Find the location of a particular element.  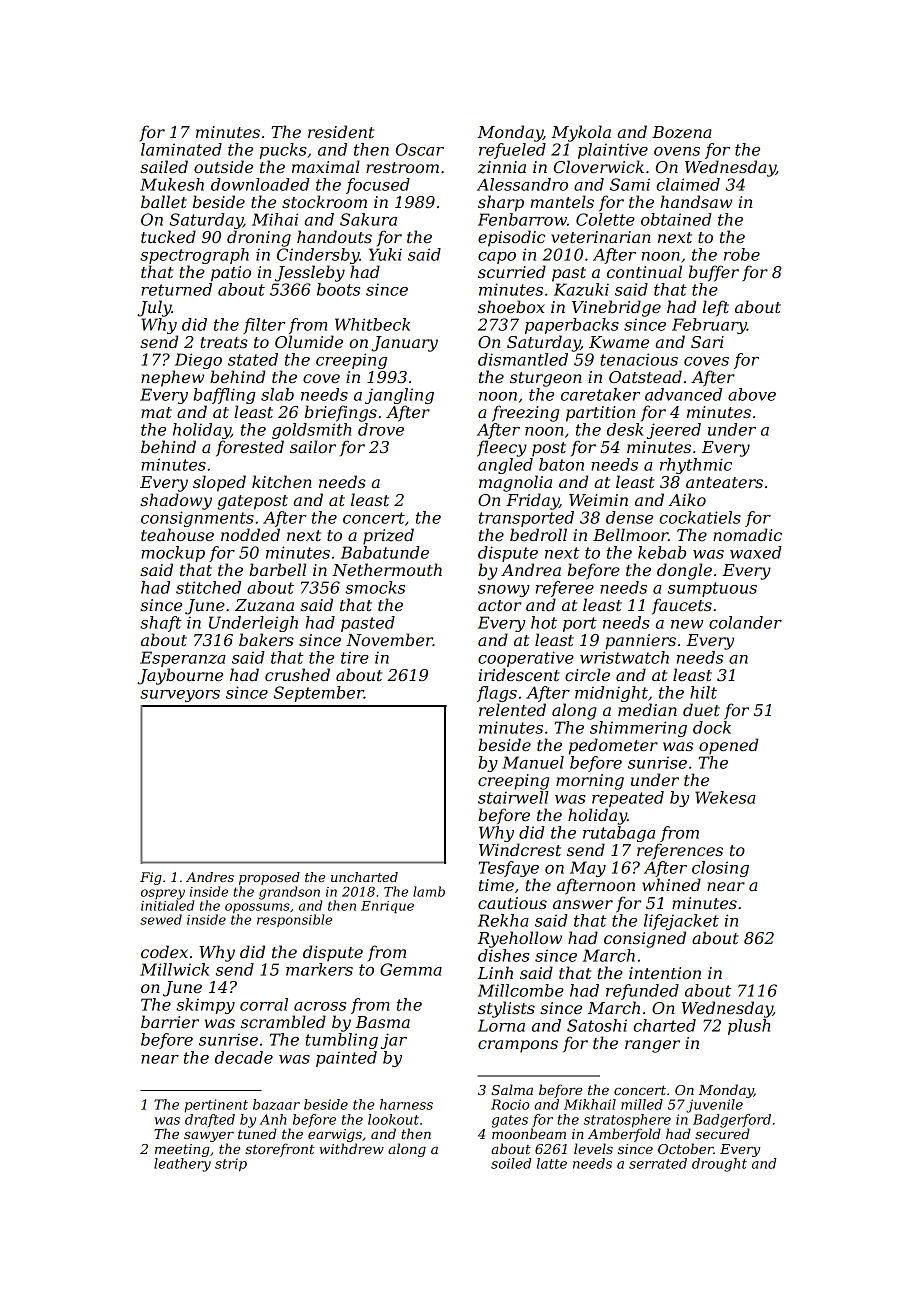

anteaters is located at coordinates (724, 482).
